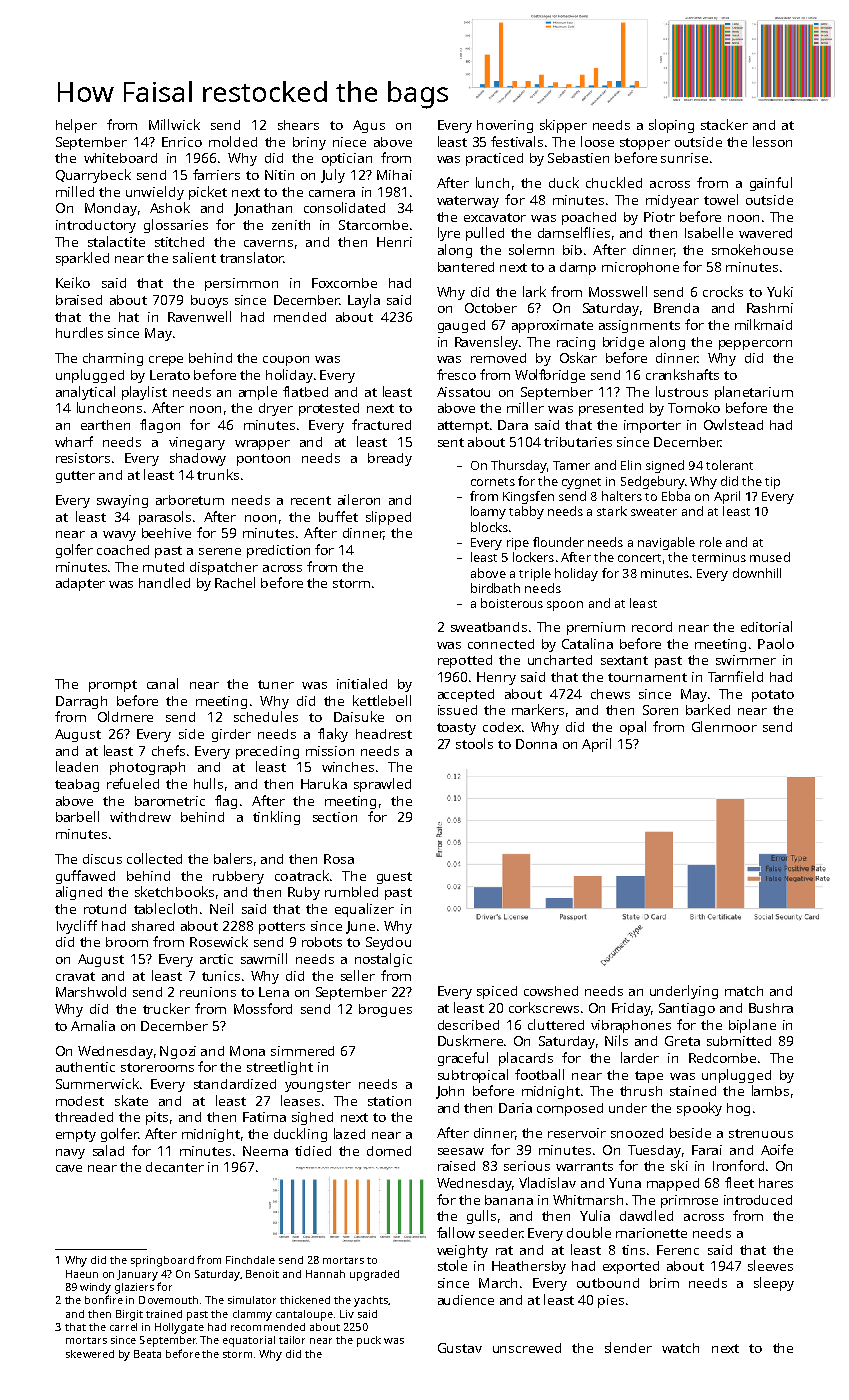 The image size is (849, 1400). What do you see at coordinates (456, 1232) in the screenshot?
I see `fallow` at bounding box center [456, 1232].
